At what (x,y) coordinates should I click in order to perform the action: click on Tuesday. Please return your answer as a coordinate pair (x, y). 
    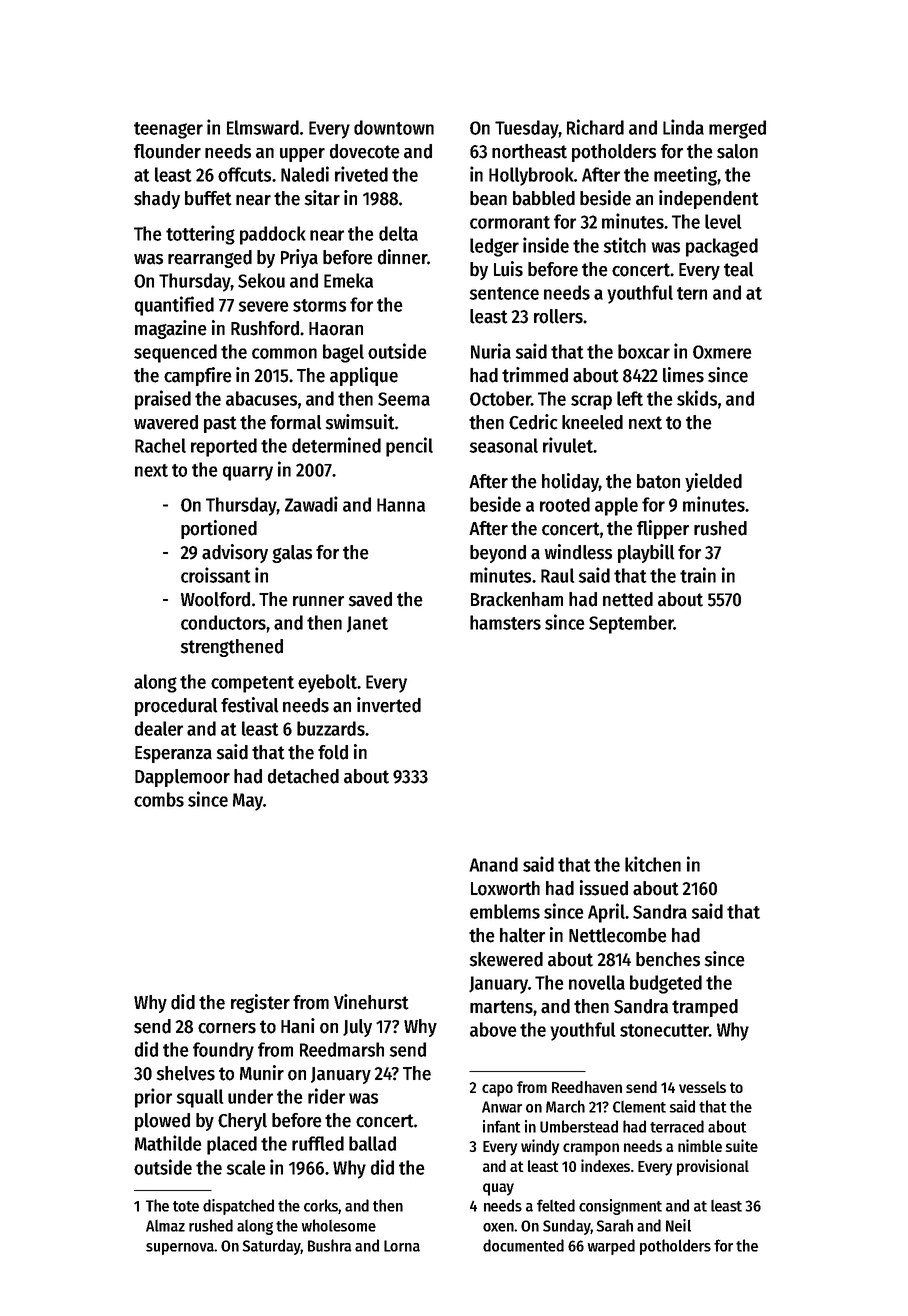
    Looking at the image, I should click on (526, 129).
